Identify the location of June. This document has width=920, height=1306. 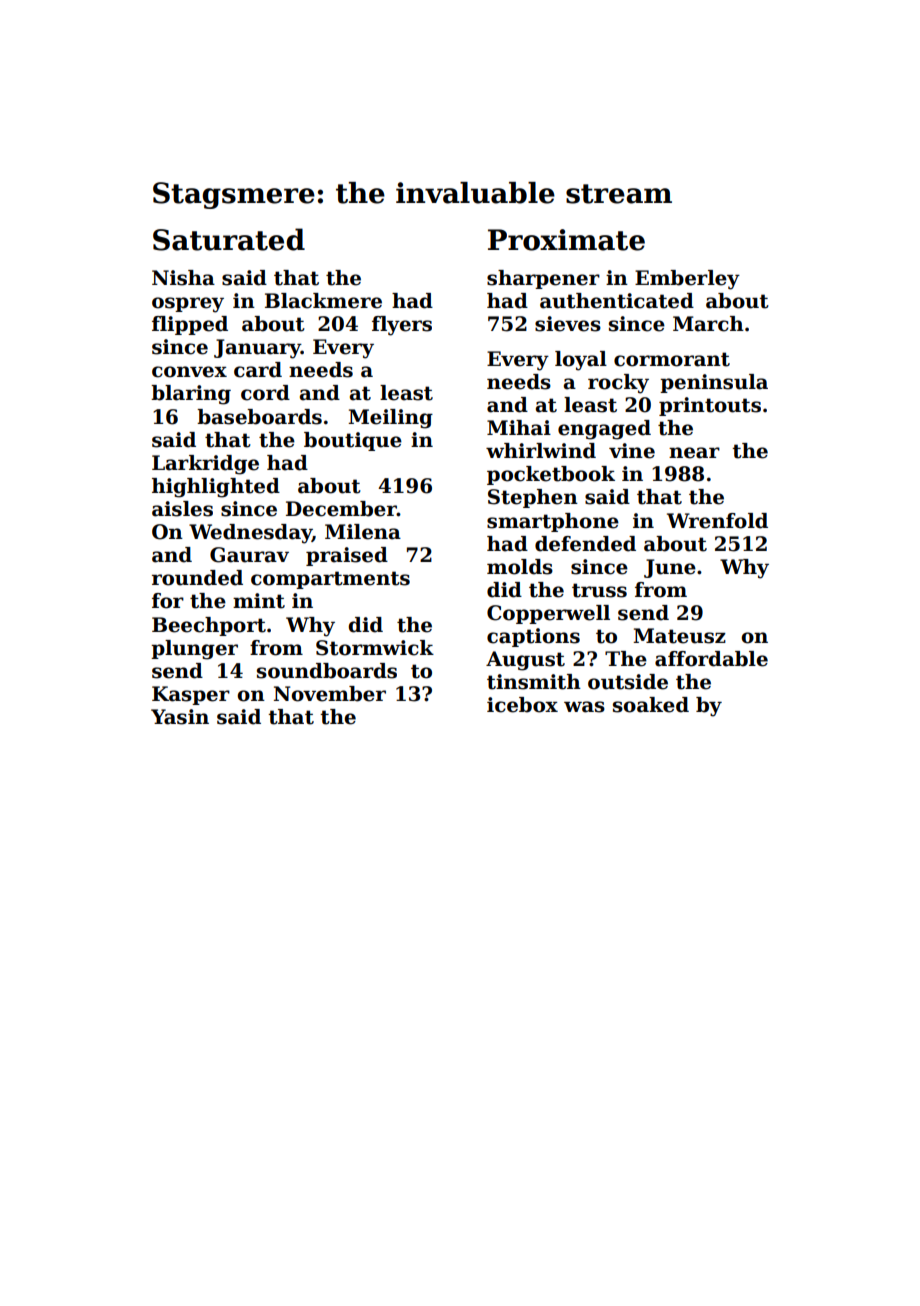
(670, 568).
